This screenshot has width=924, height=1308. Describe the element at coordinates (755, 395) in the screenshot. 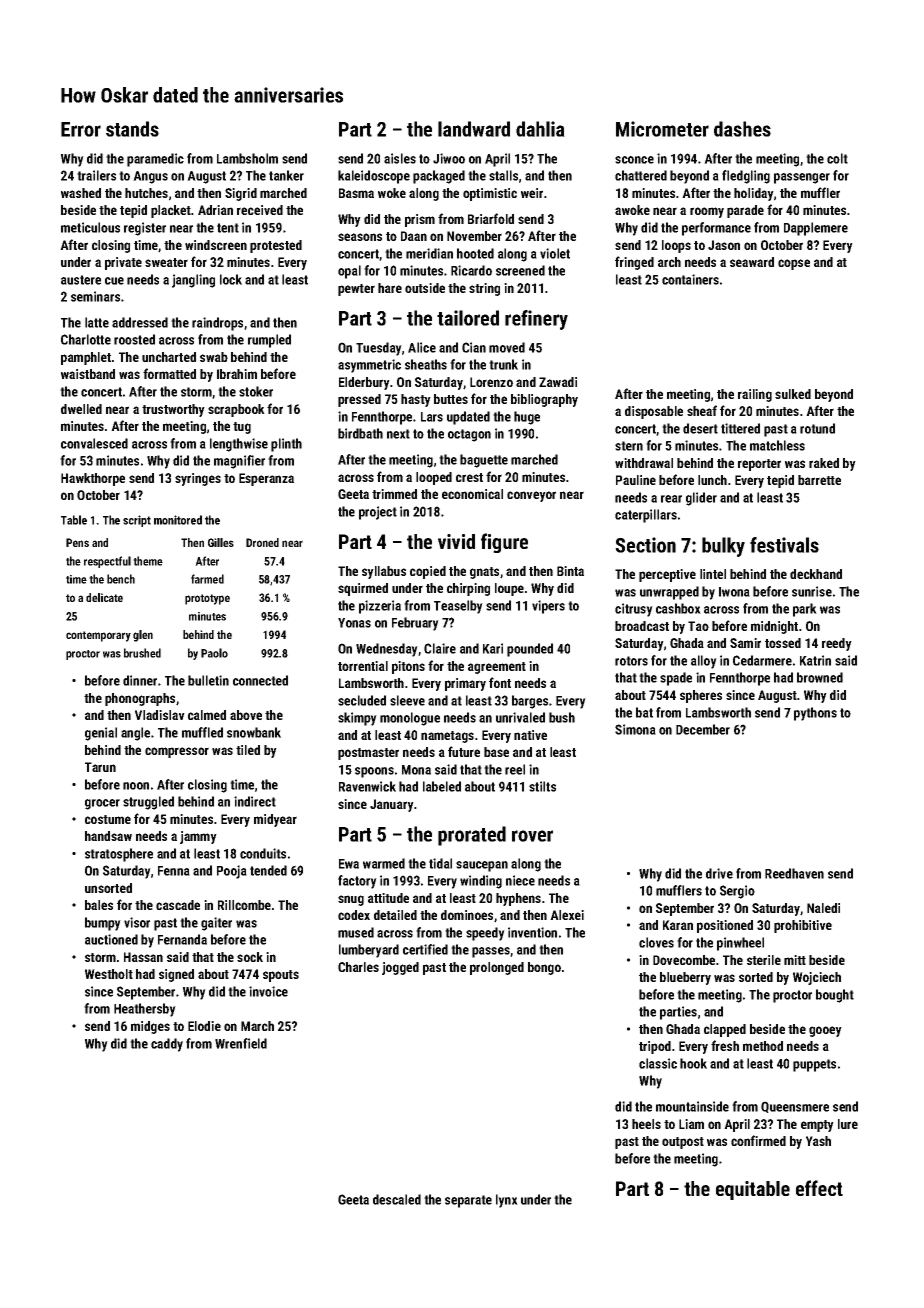

I see `railing` at that location.
